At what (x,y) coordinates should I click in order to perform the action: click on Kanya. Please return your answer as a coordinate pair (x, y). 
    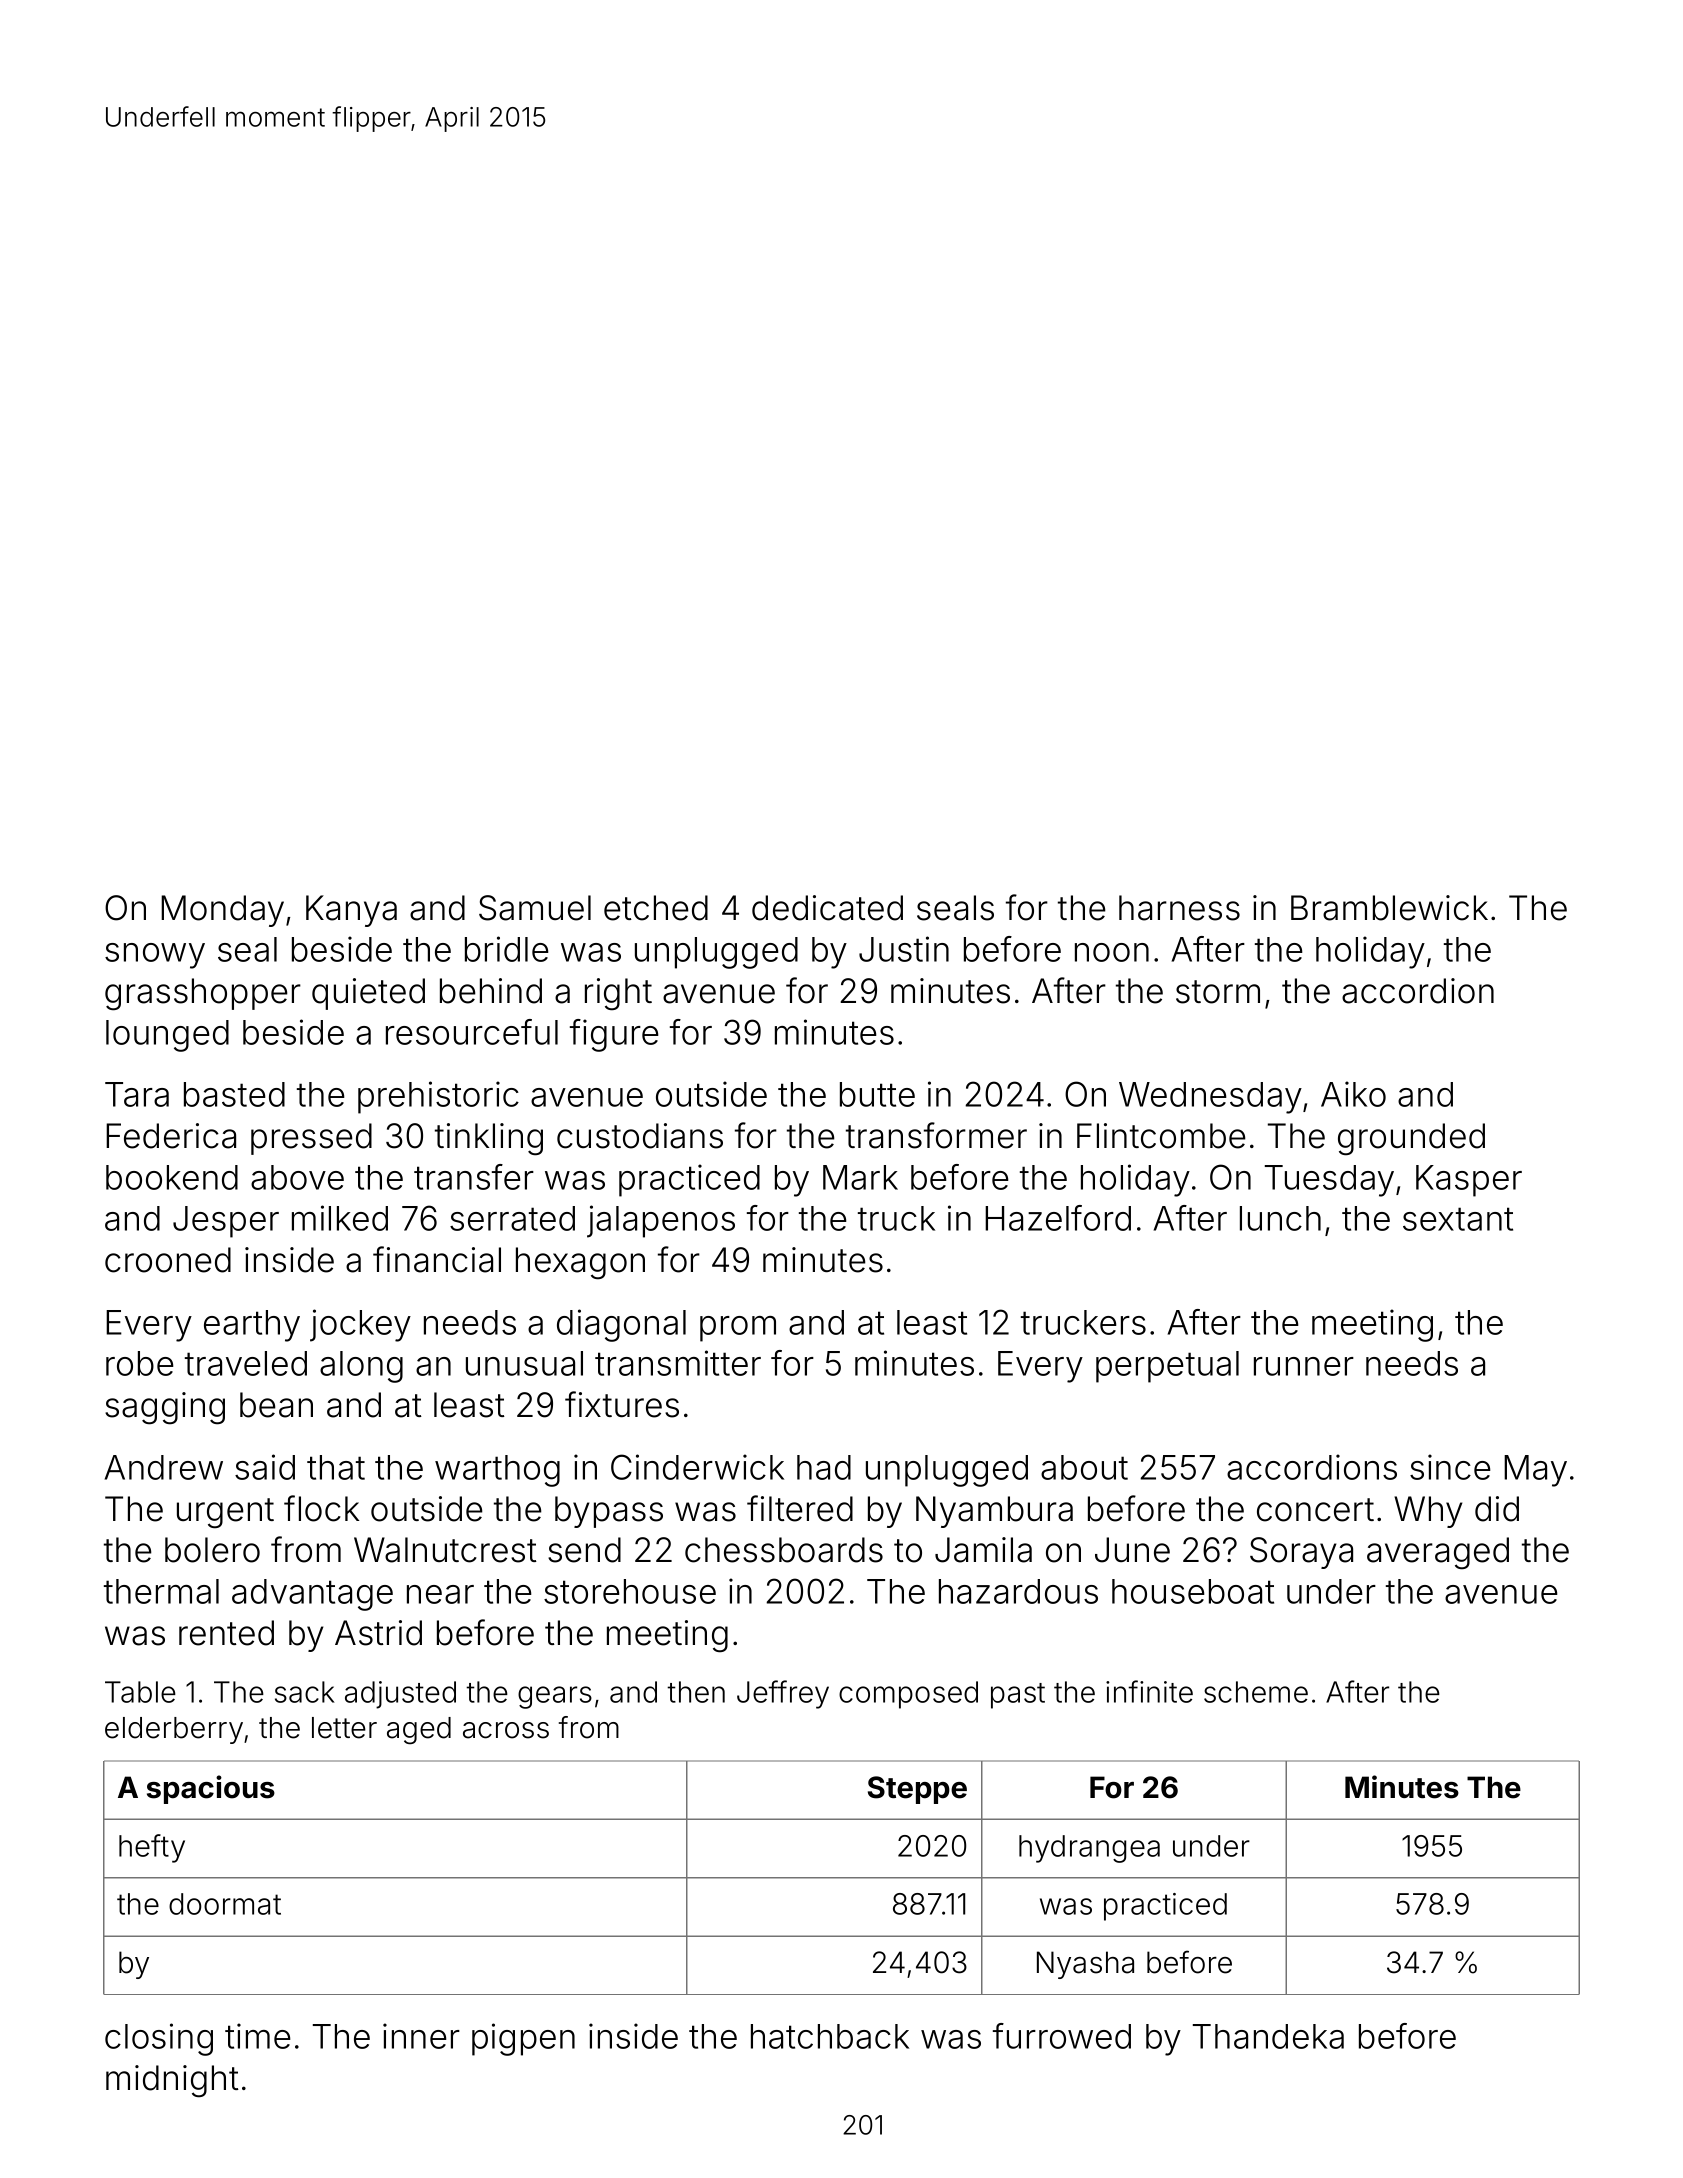
    Looking at the image, I should click on (351, 911).
